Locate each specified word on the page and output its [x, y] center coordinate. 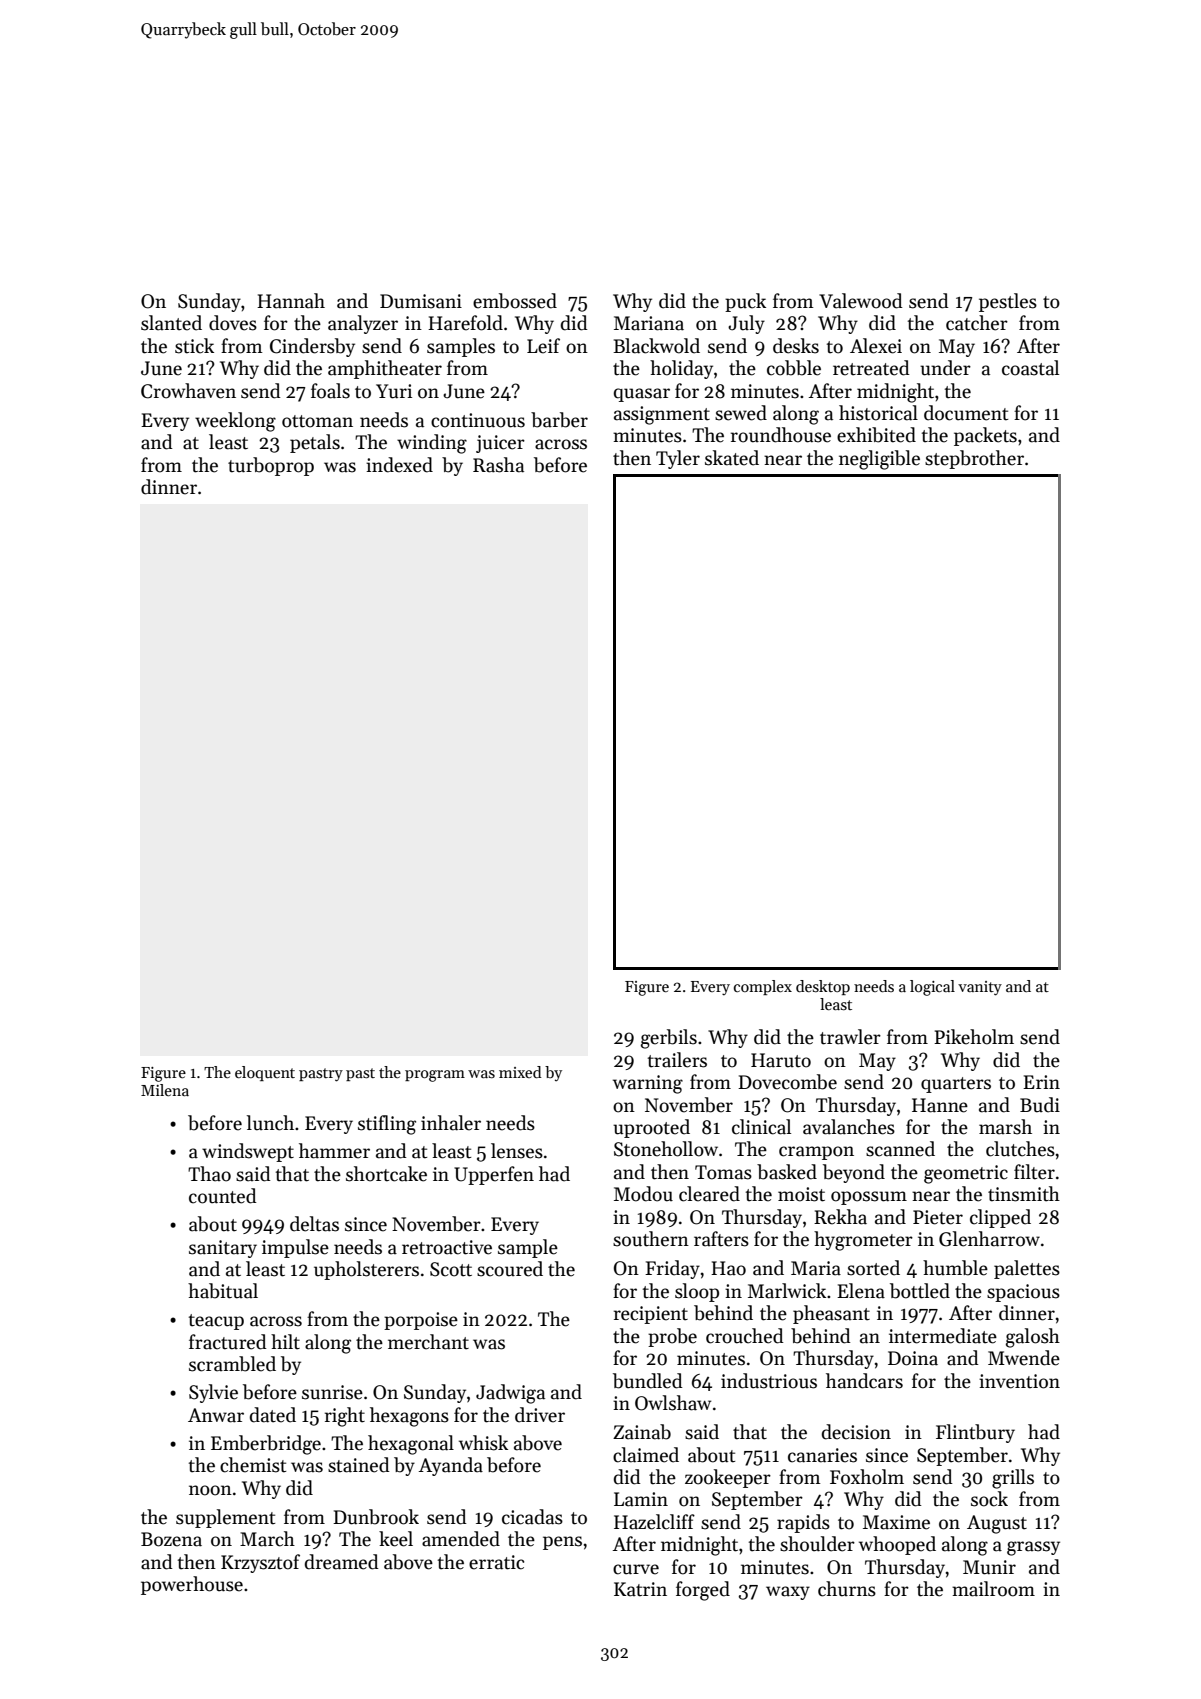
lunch [270, 1123]
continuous [478, 420]
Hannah [291, 301]
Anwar [216, 1415]
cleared [709, 1194]
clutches [1020, 1149]
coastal [1030, 368]
